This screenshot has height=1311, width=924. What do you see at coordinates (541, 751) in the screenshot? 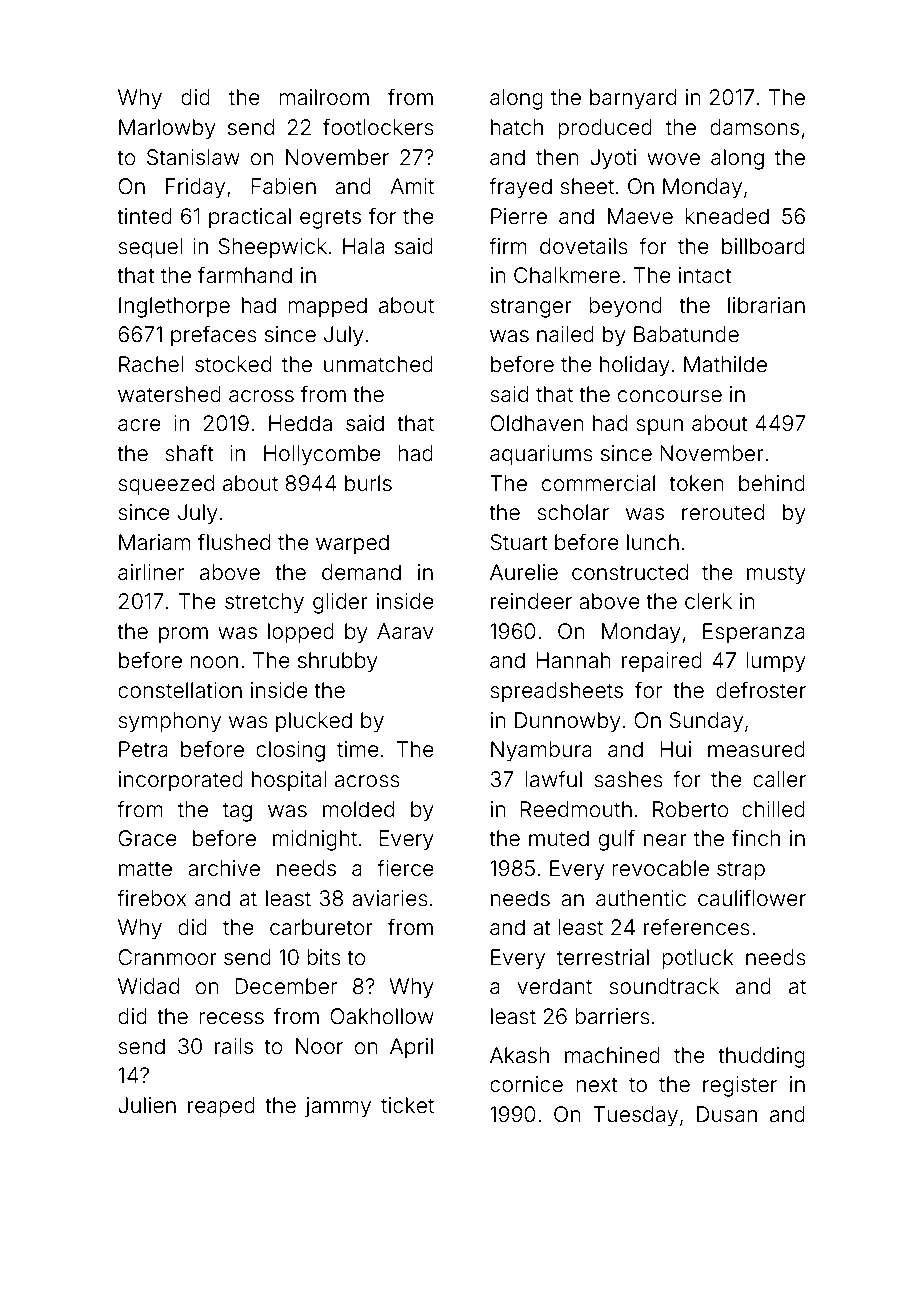
I see `Nyambura` at bounding box center [541, 751].
